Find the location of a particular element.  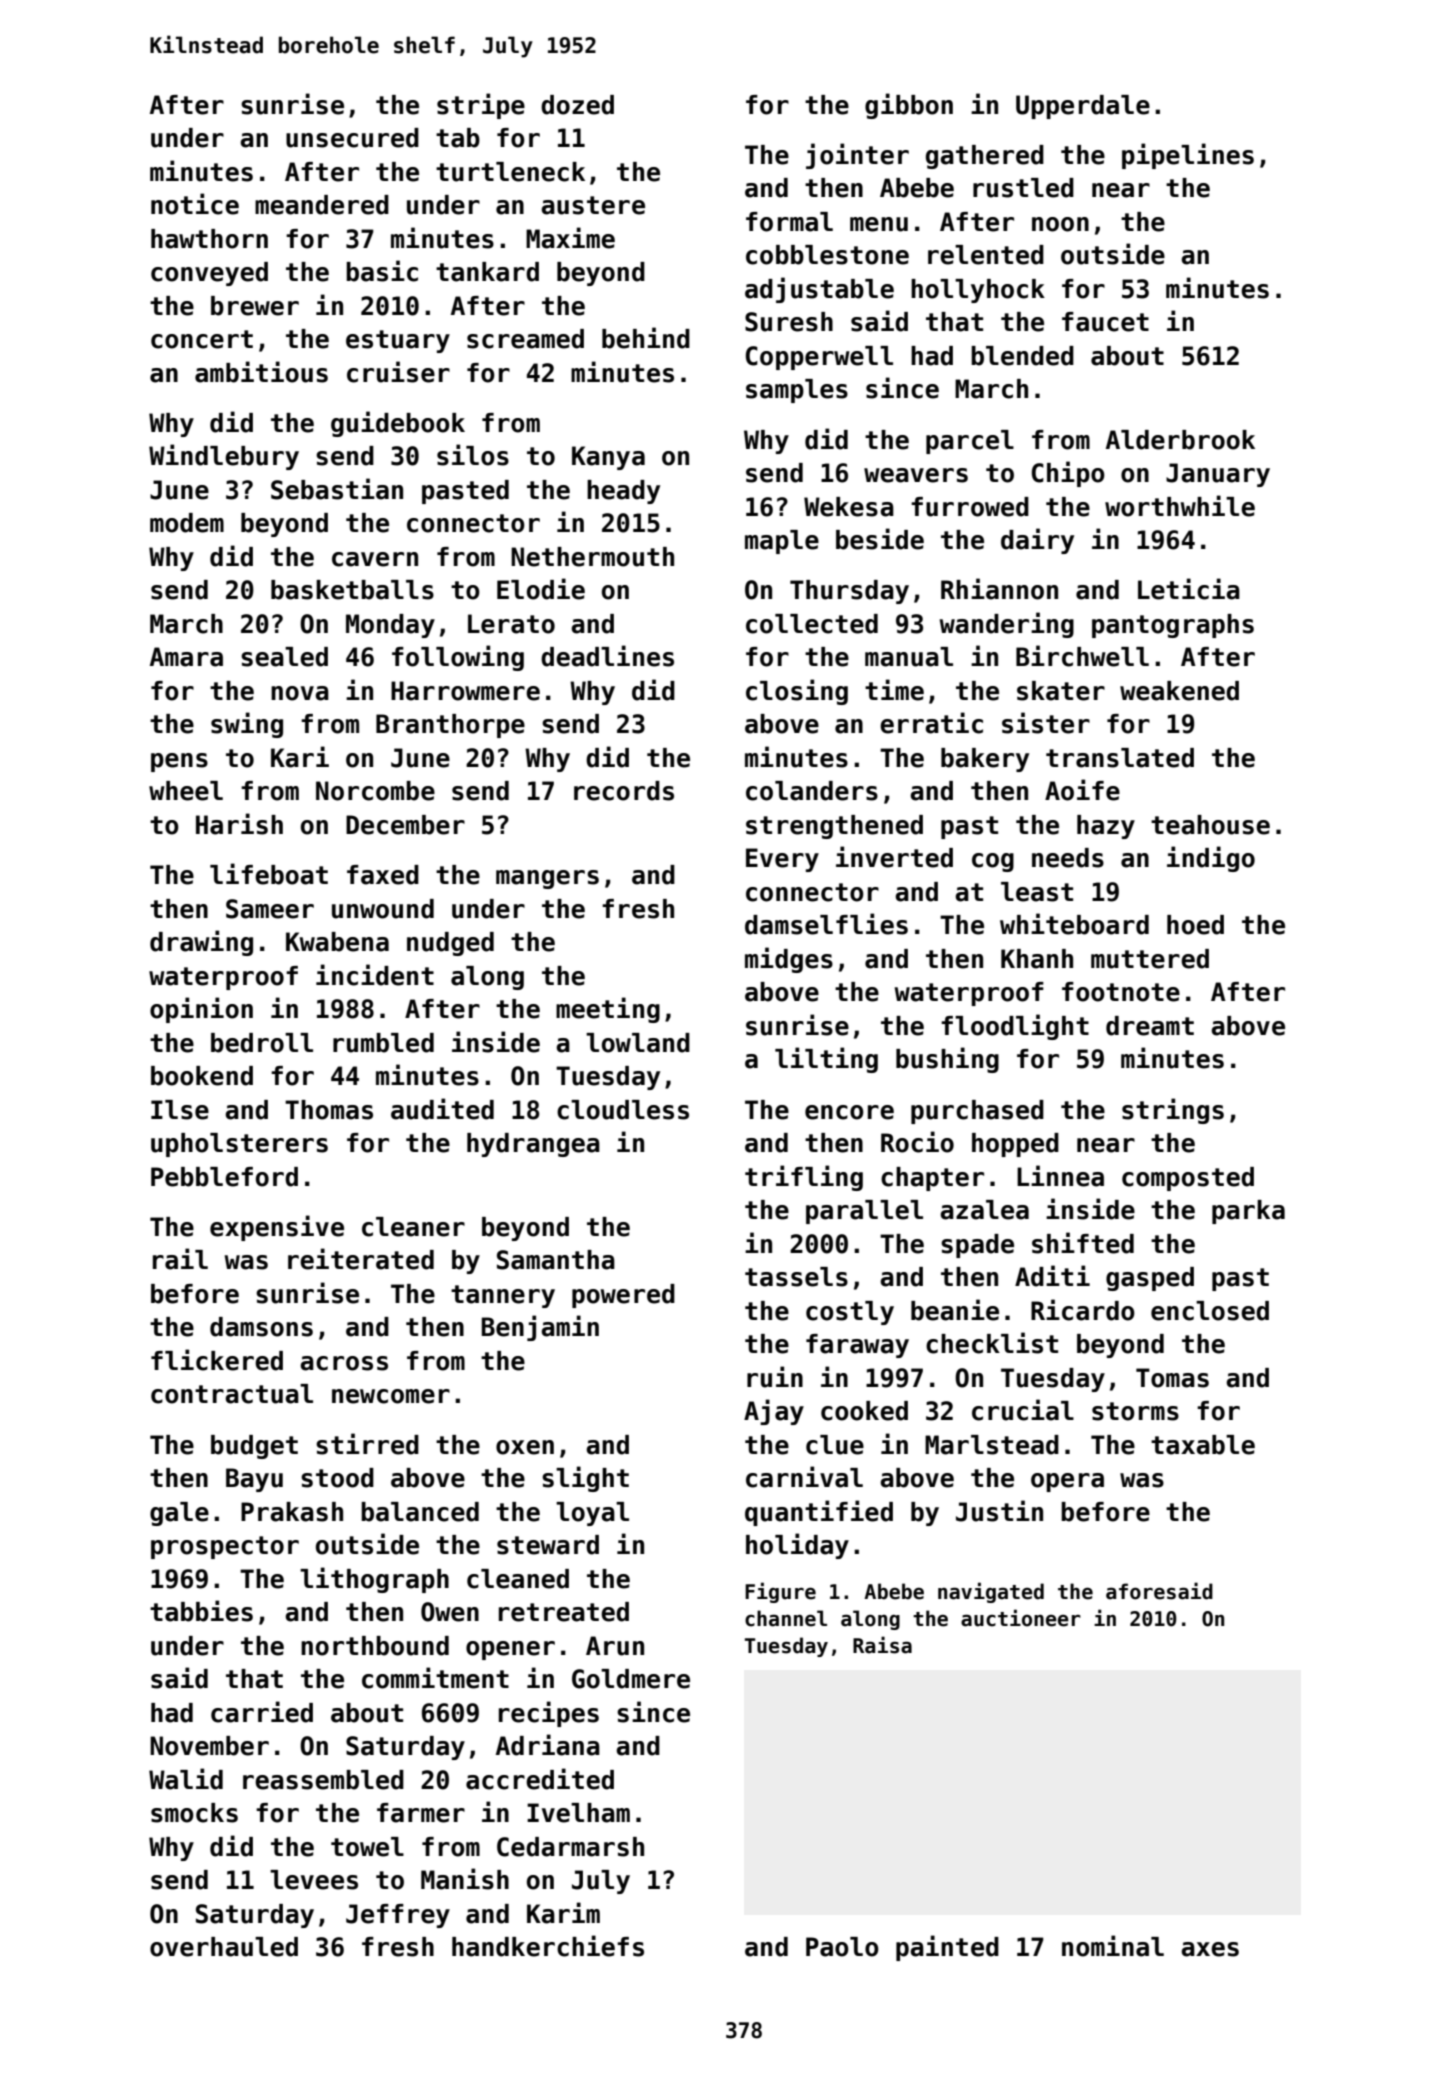

Upperdale is located at coordinates (1083, 107).
